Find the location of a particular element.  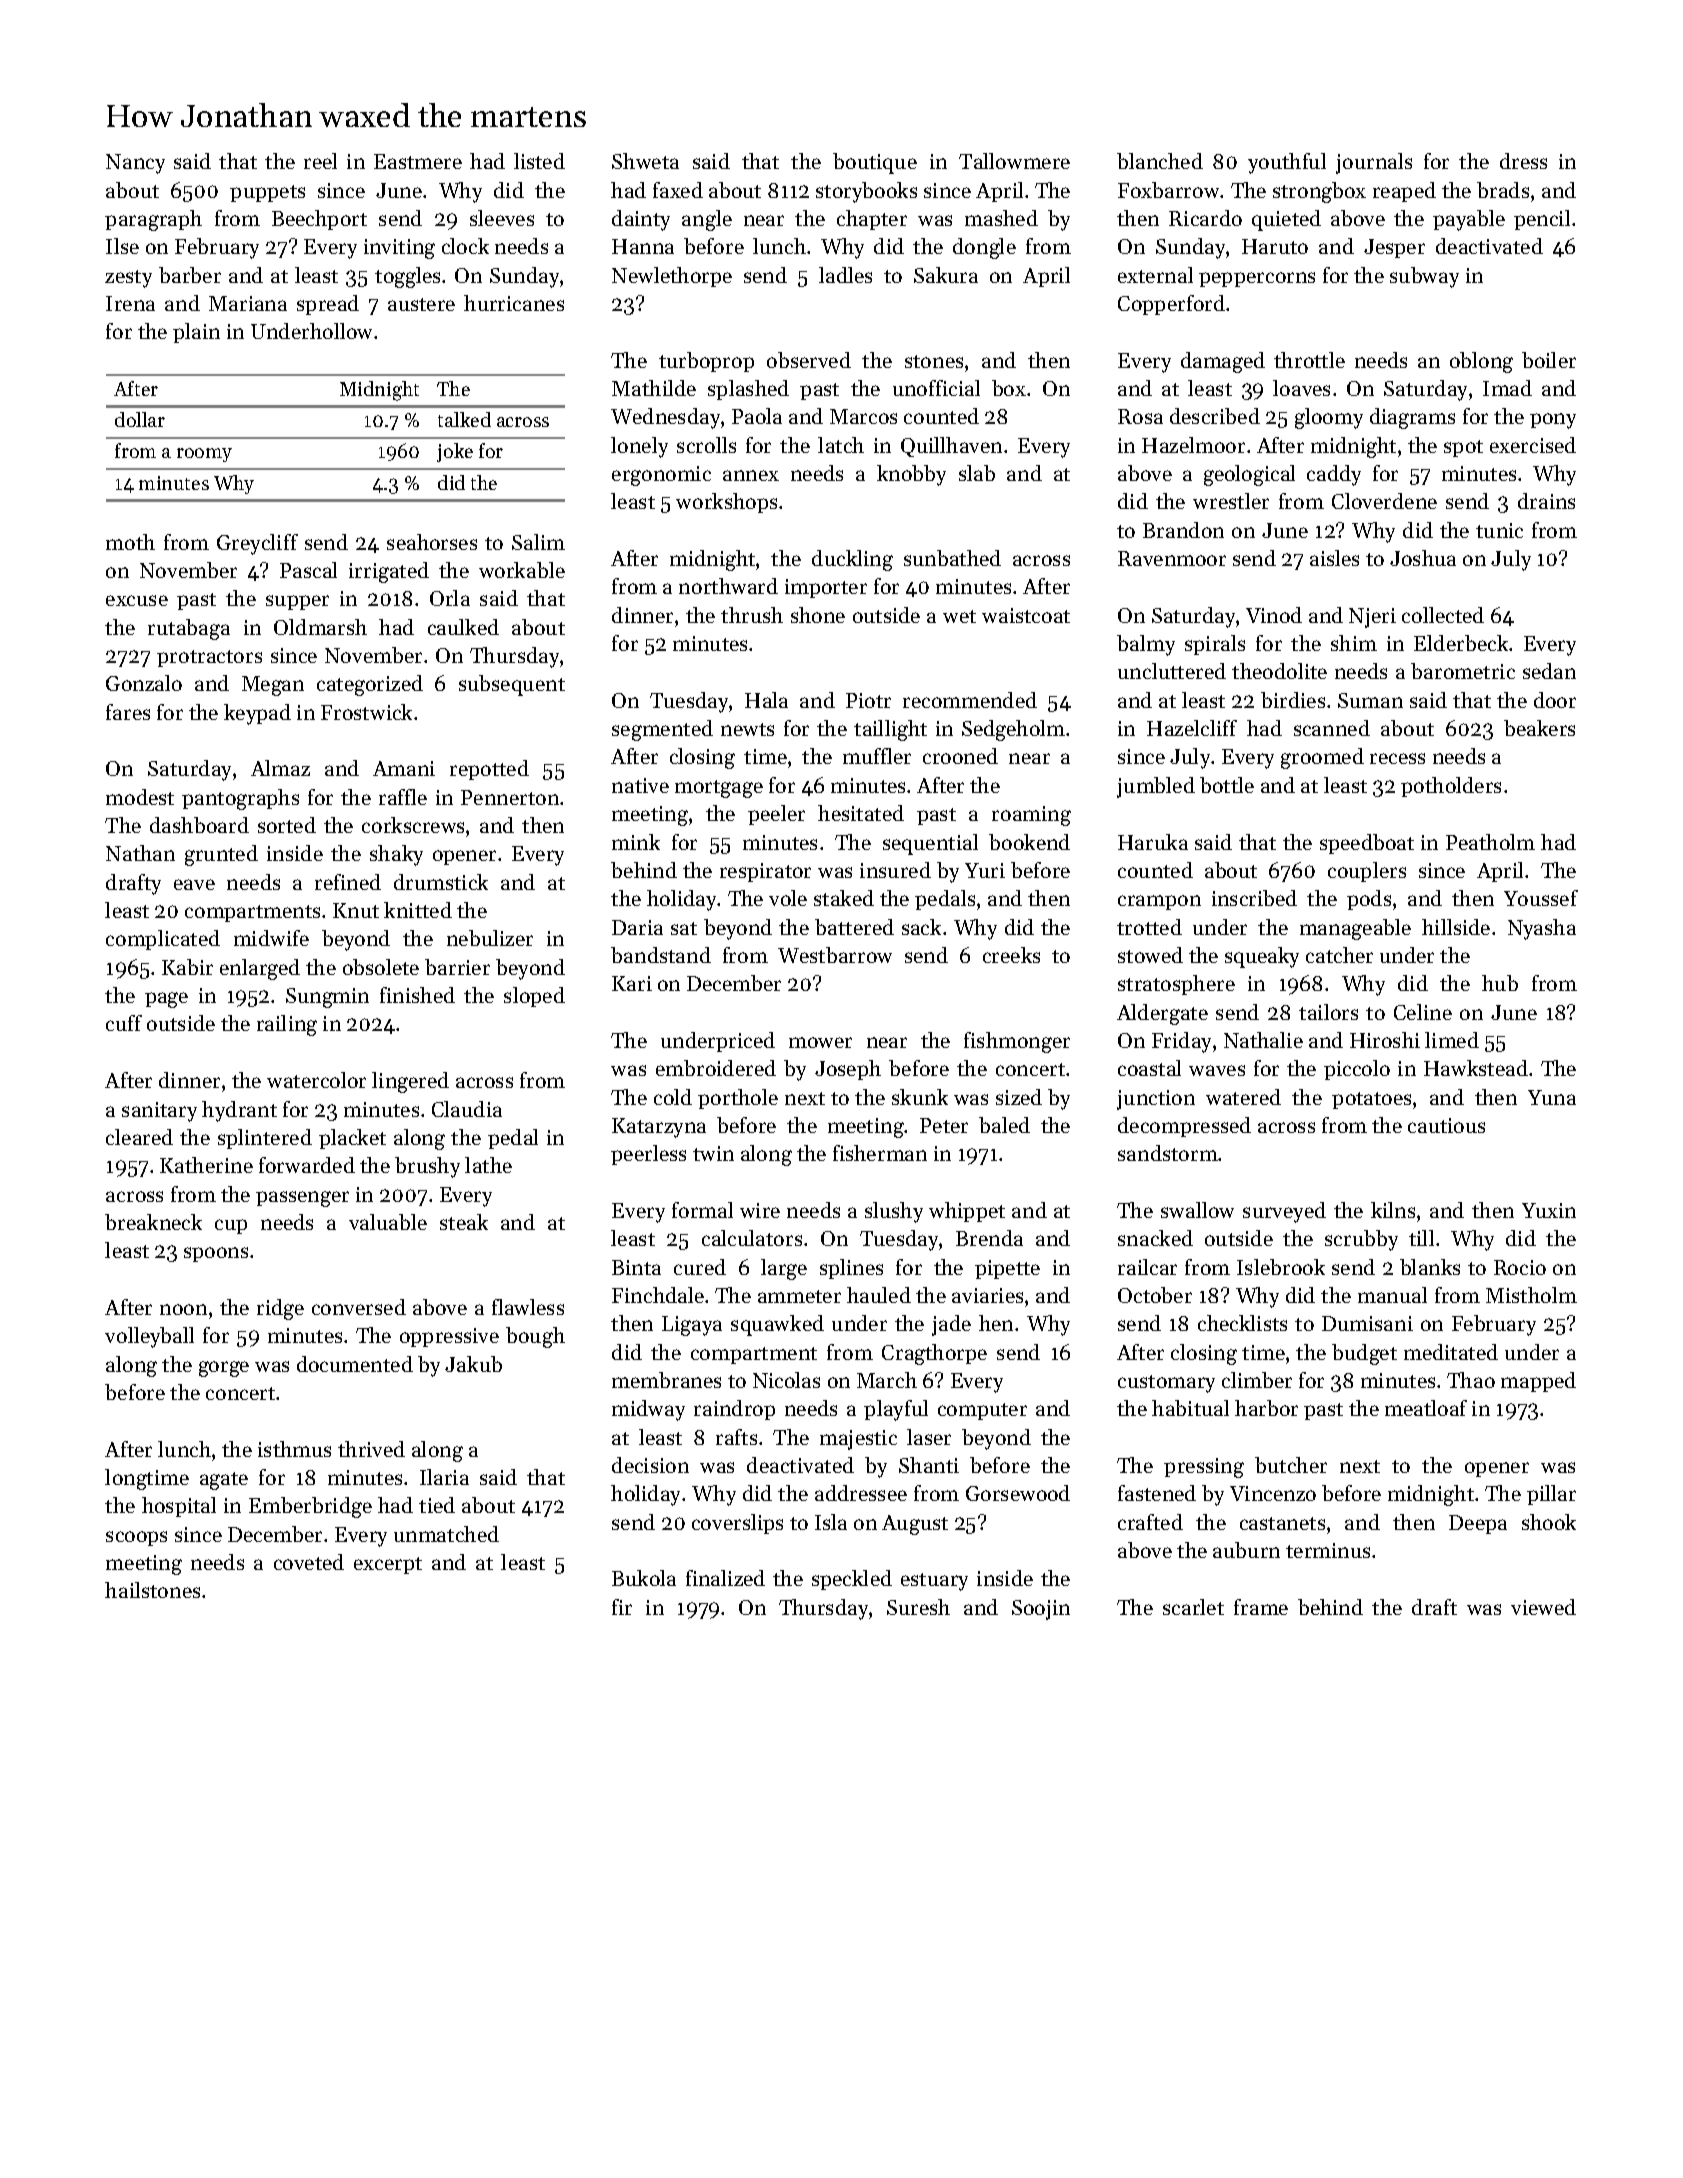

sorted is located at coordinates (287, 825).
